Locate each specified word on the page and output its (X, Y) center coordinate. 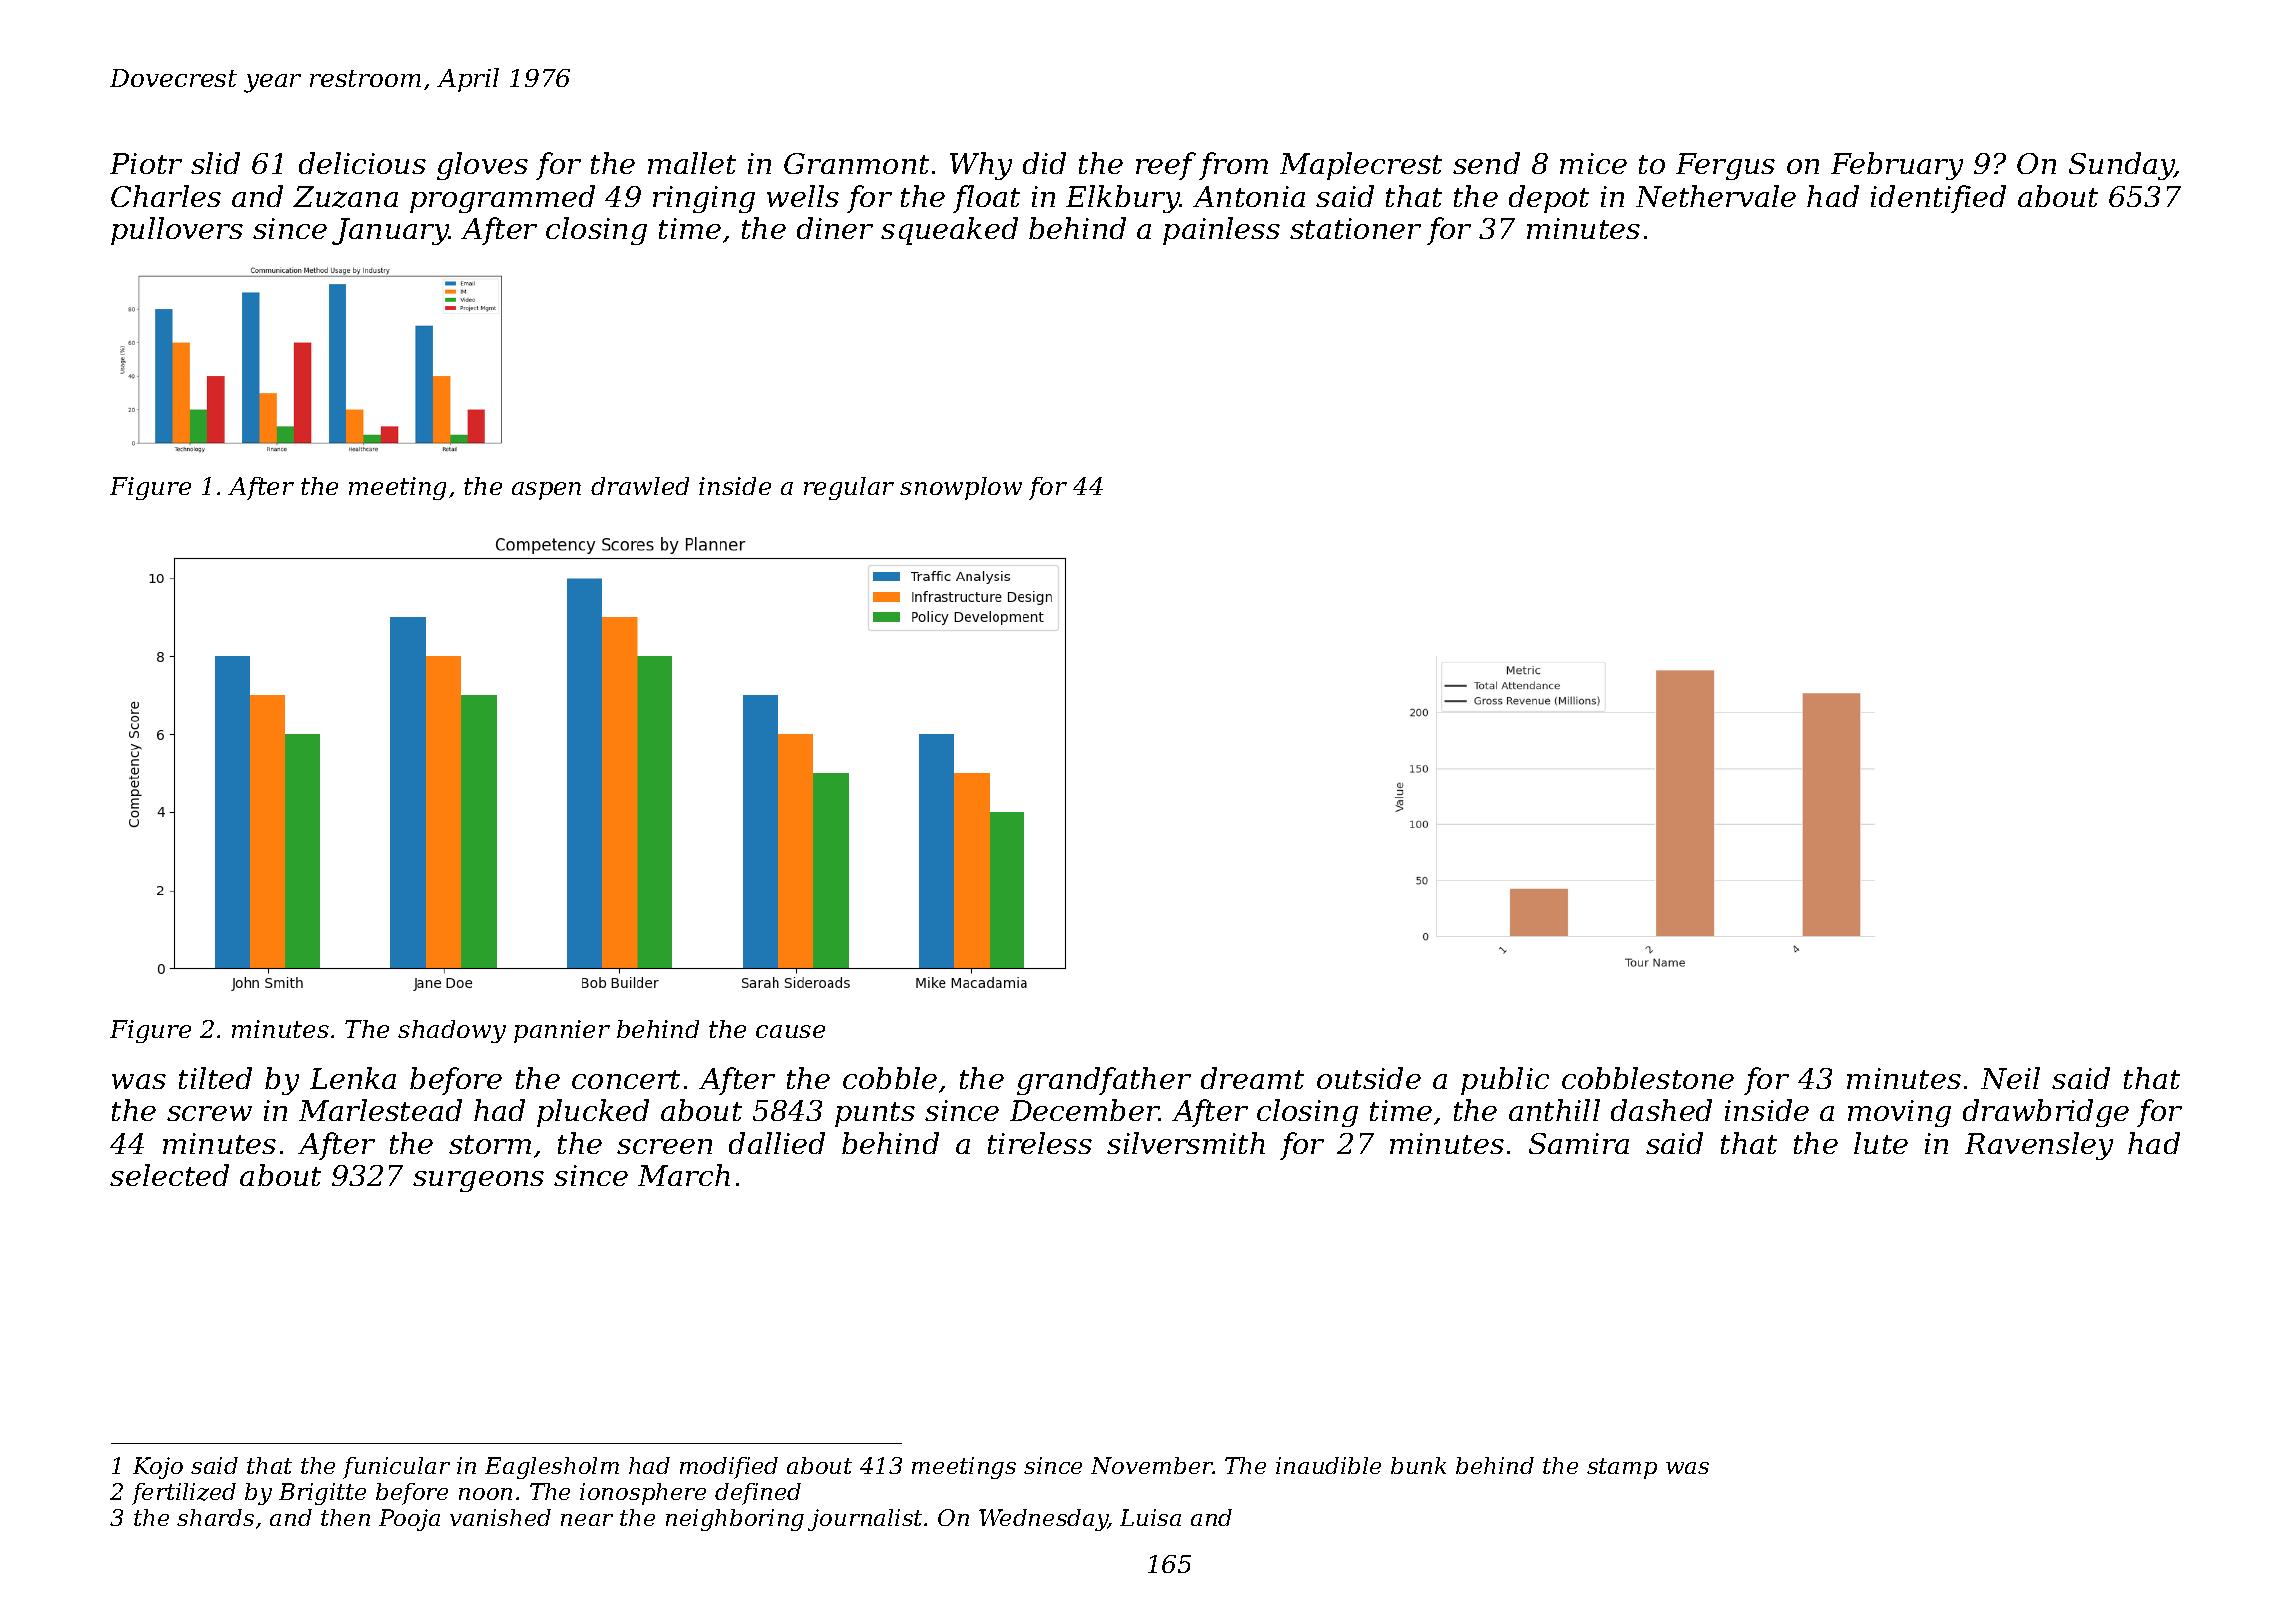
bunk (1418, 1465)
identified (1938, 199)
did (1044, 163)
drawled (640, 486)
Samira (1579, 1143)
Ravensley (2039, 1146)
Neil (2010, 1078)
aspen (546, 491)
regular (849, 488)
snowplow (961, 488)
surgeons (478, 1181)
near (587, 1520)
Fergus (1725, 166)
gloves (482, 166)
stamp (1622, 1468)
